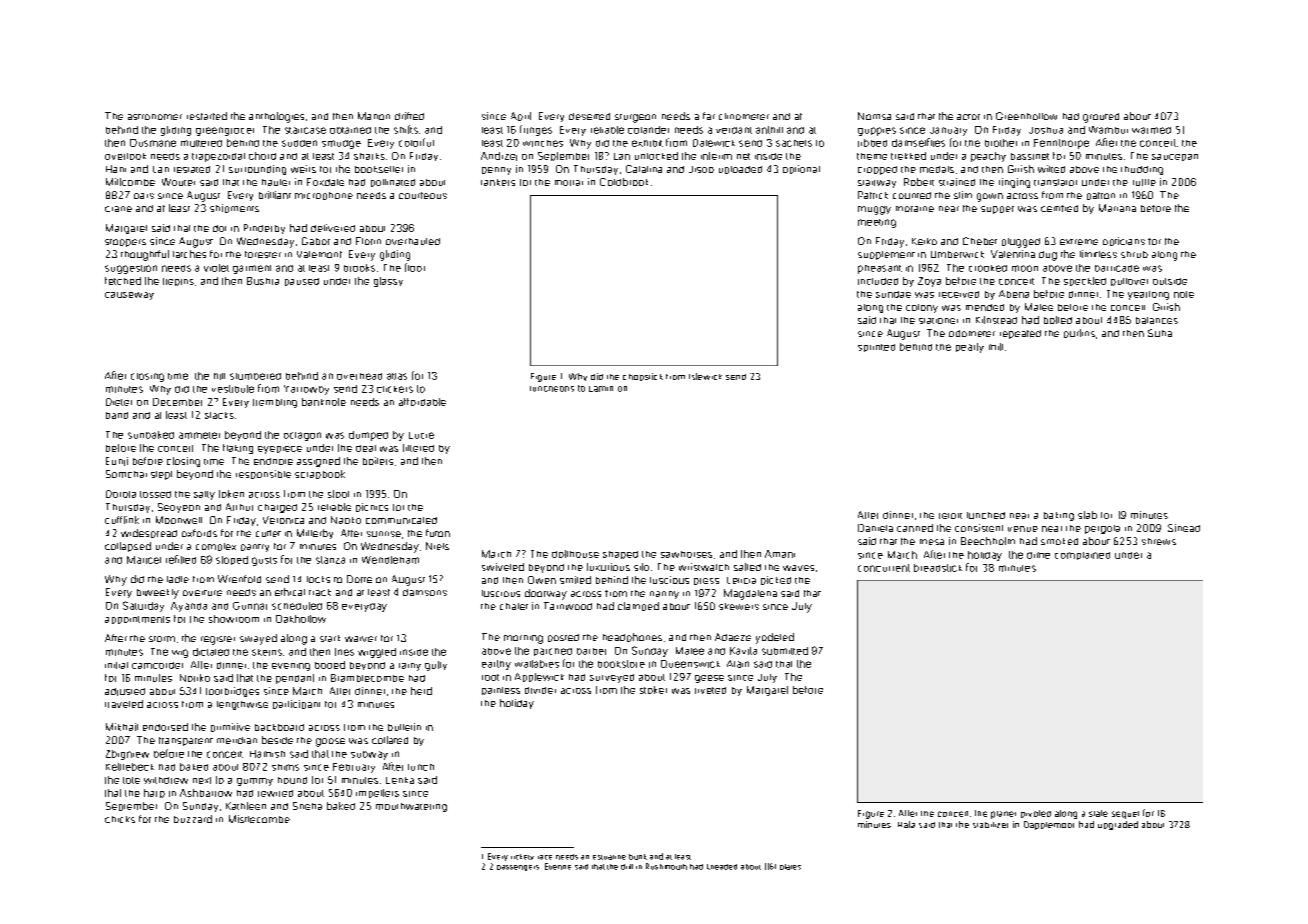 This screenshot has height=924, width=1308. Describe the element at coordinates (1038, 555) in the screenshot. I see `dime` at that location.
